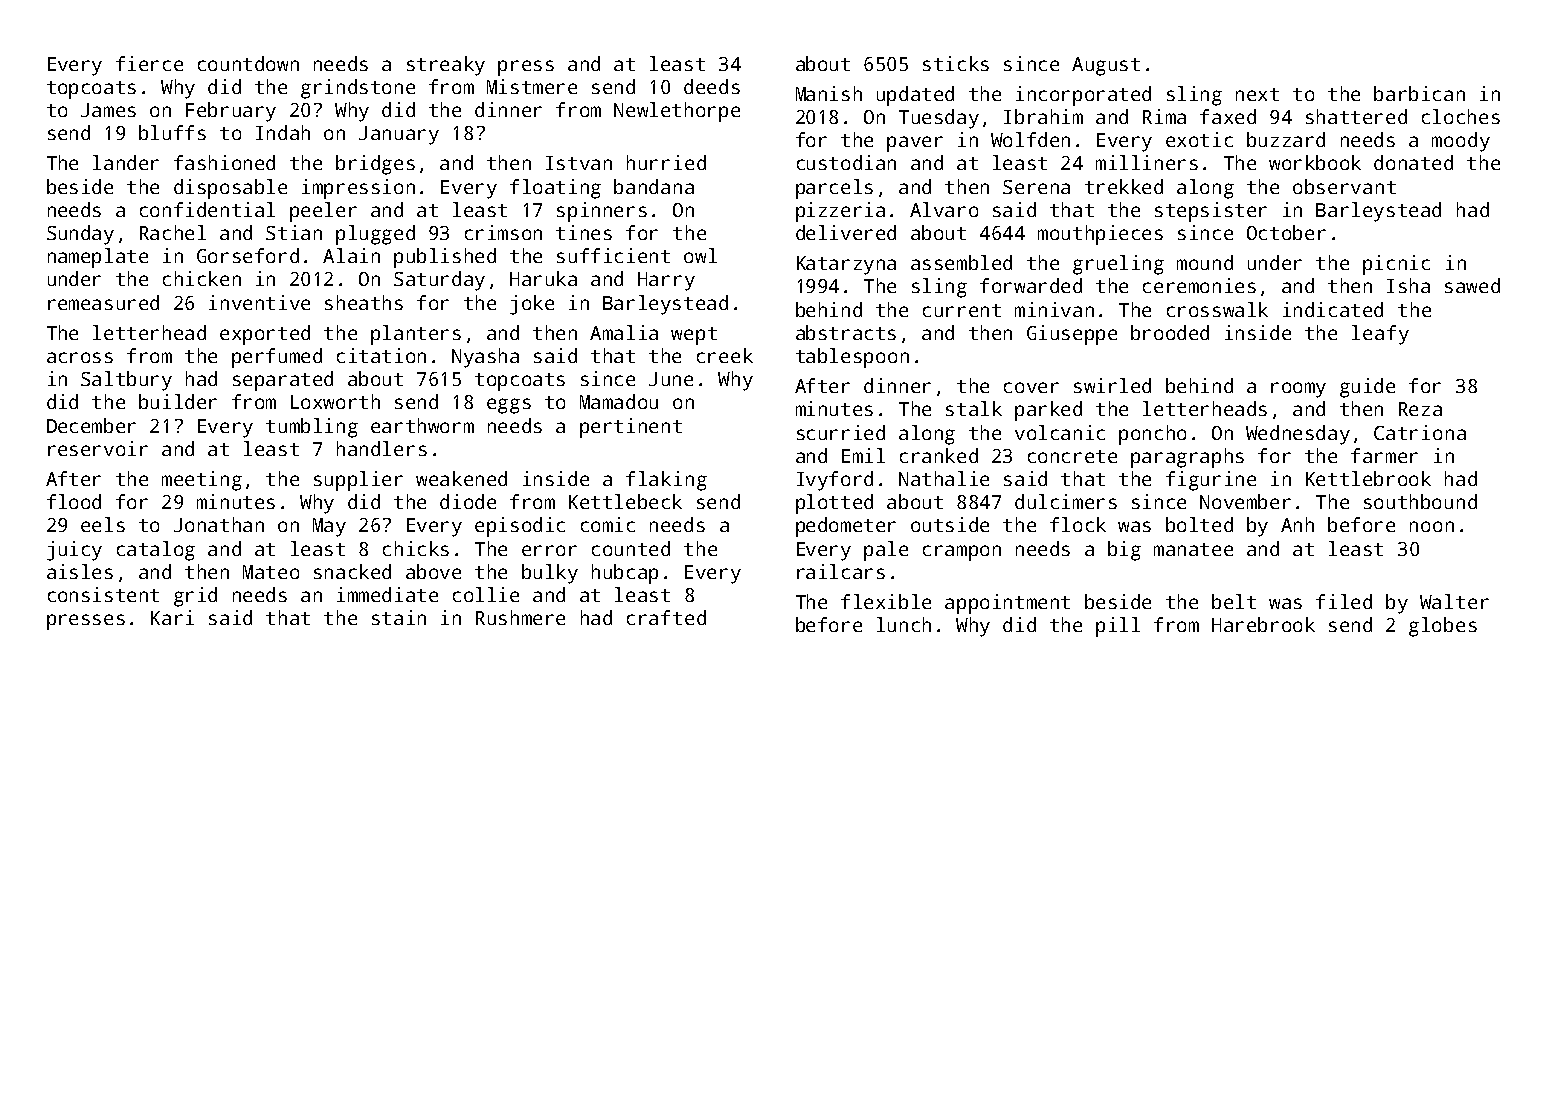  I want to click on Newlethorpe, so click(677, 112).
